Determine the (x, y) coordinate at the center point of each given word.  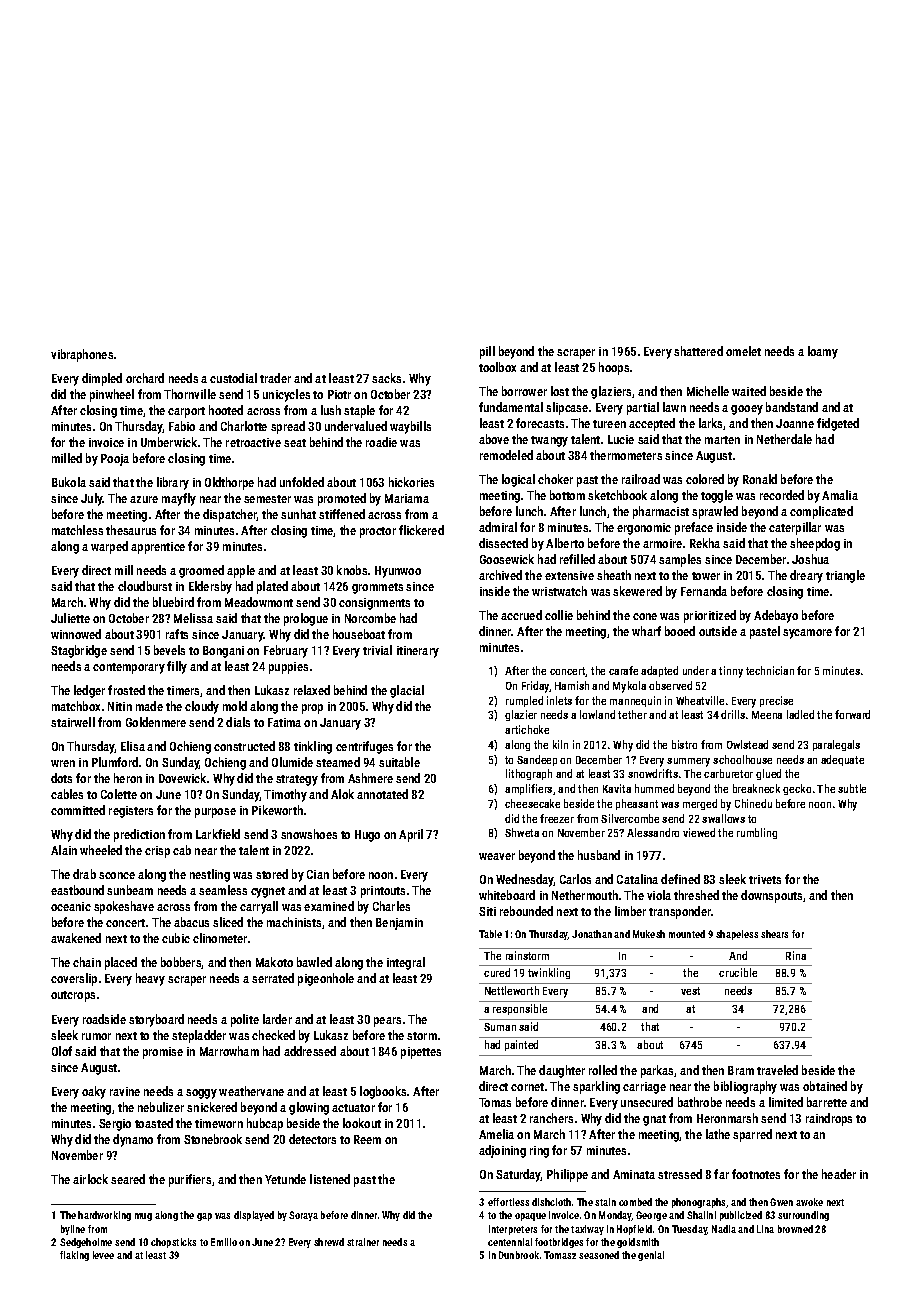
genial (651, 1256)
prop (312, 709)
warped (109, 547)
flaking (74, 1256)
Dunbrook (519, 1255)
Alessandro (653, 832)
